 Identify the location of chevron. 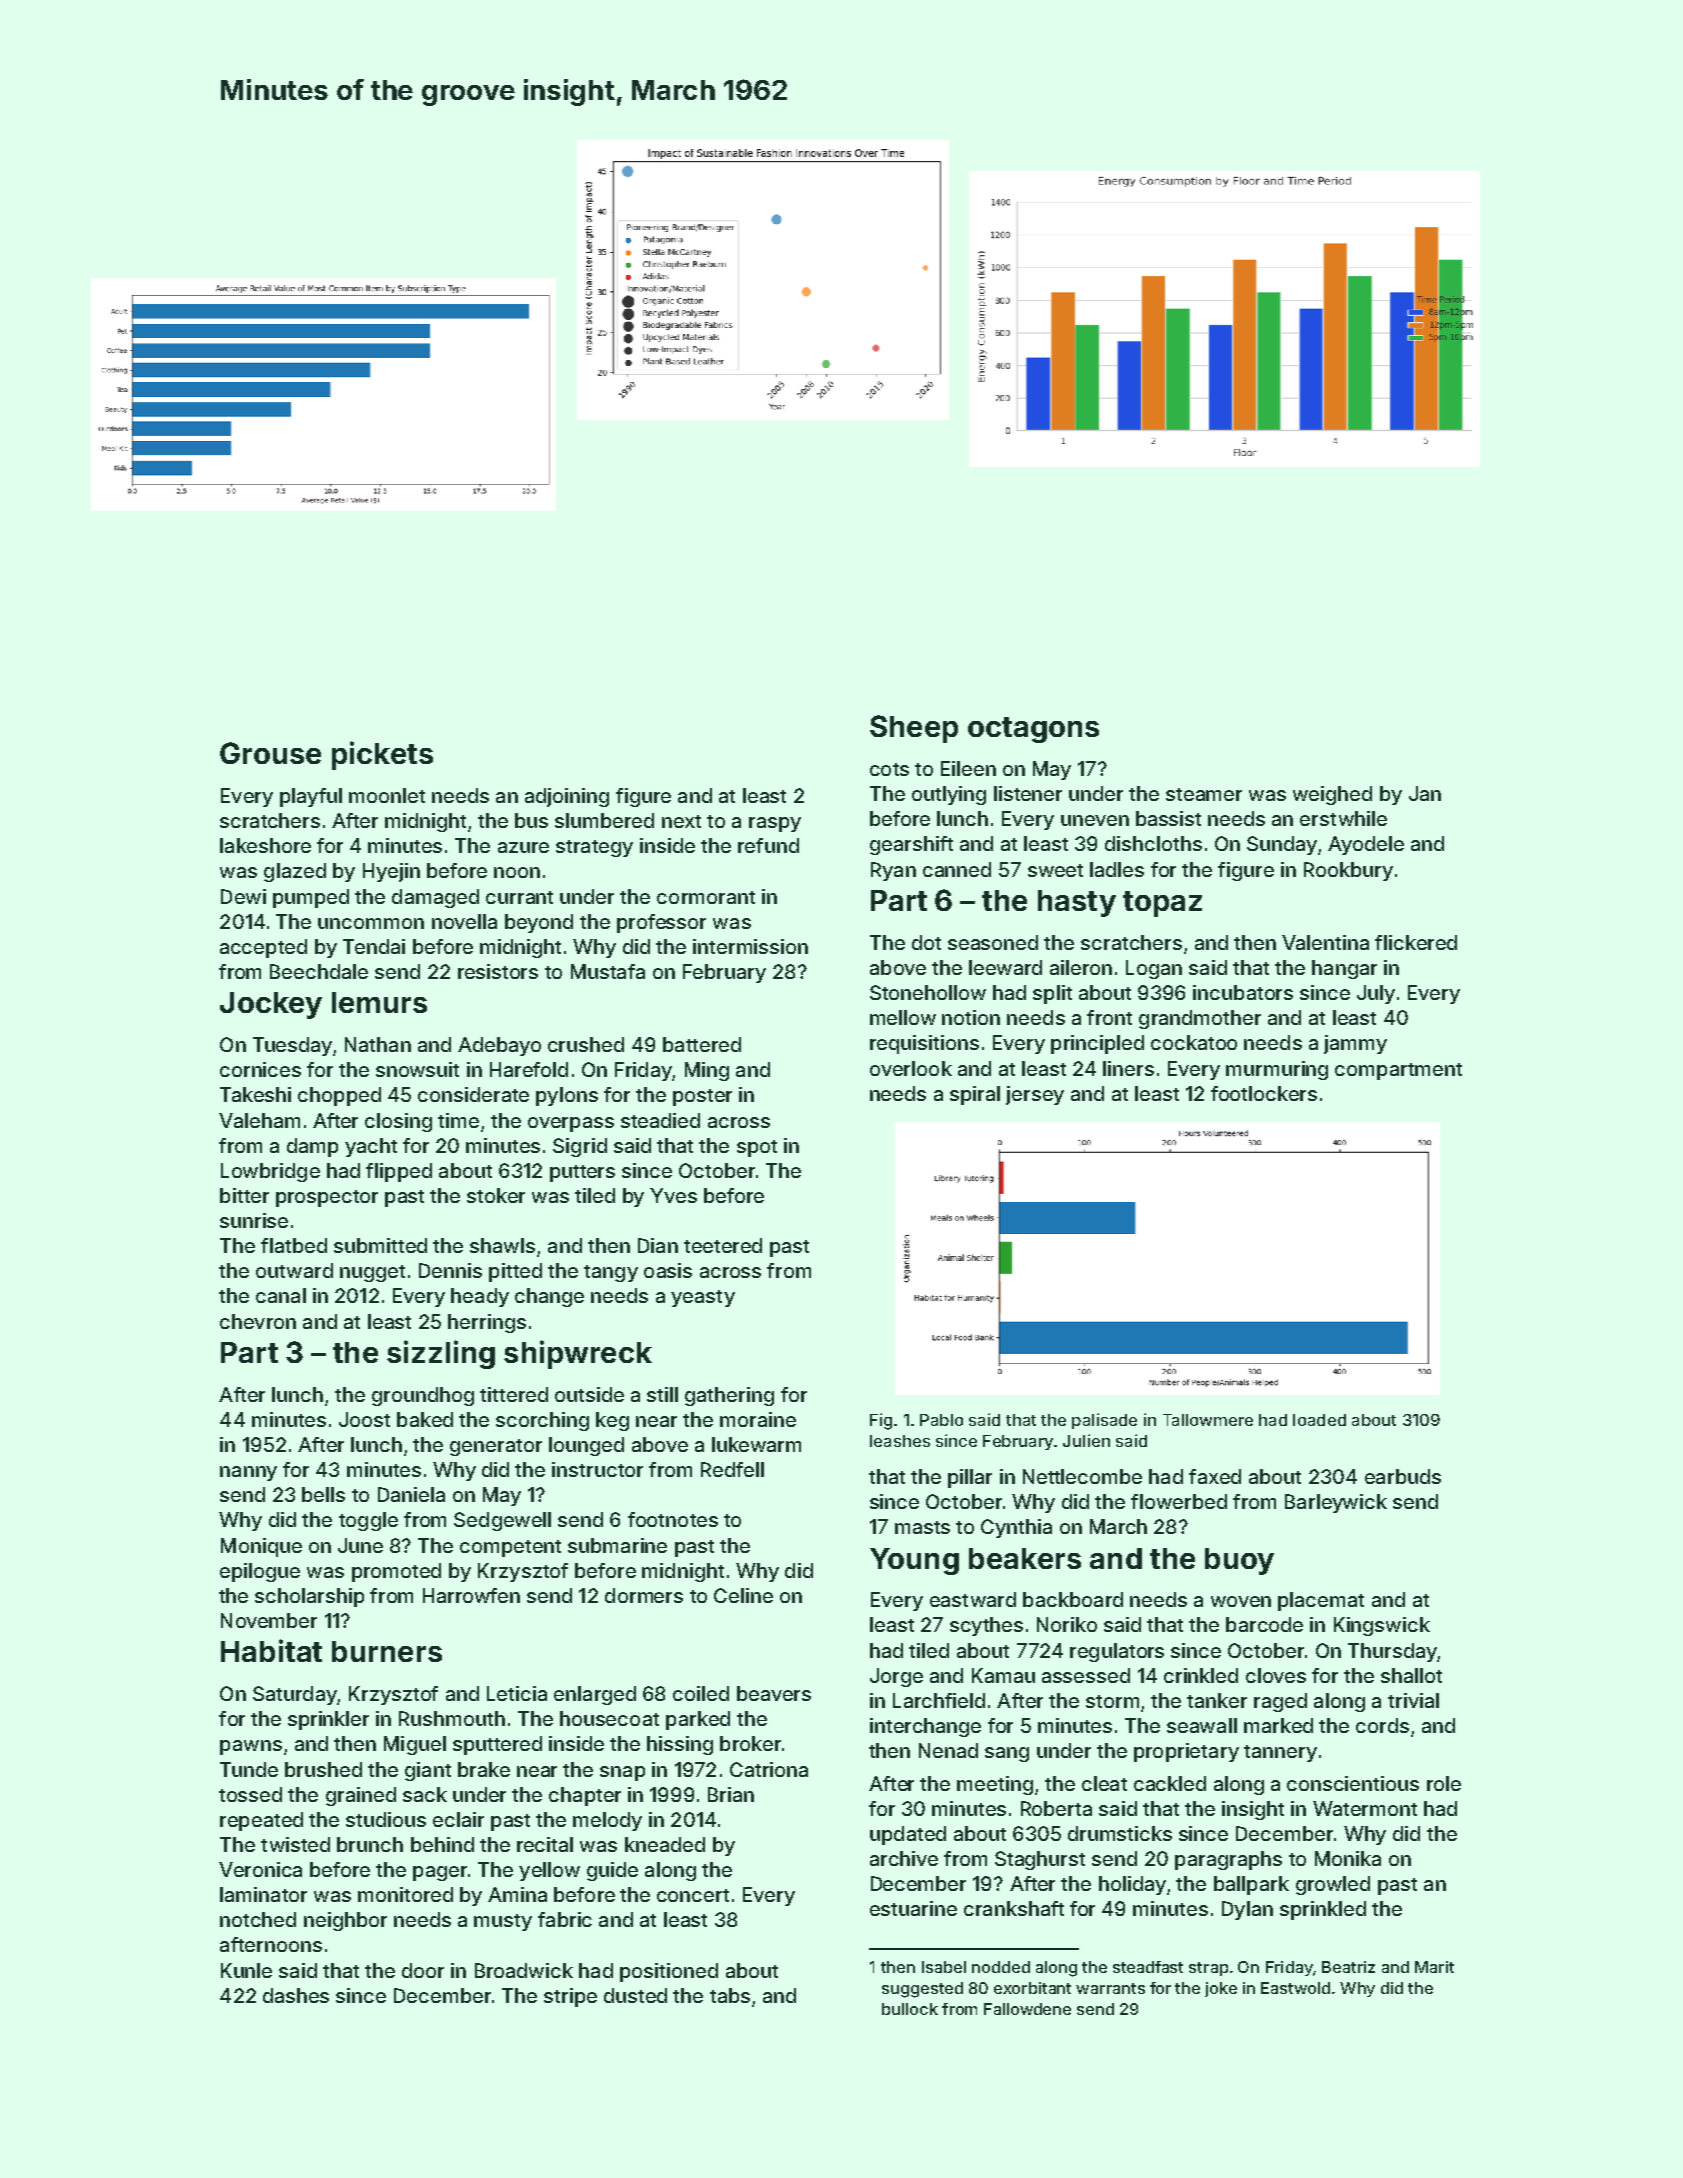
(258, 1321).
